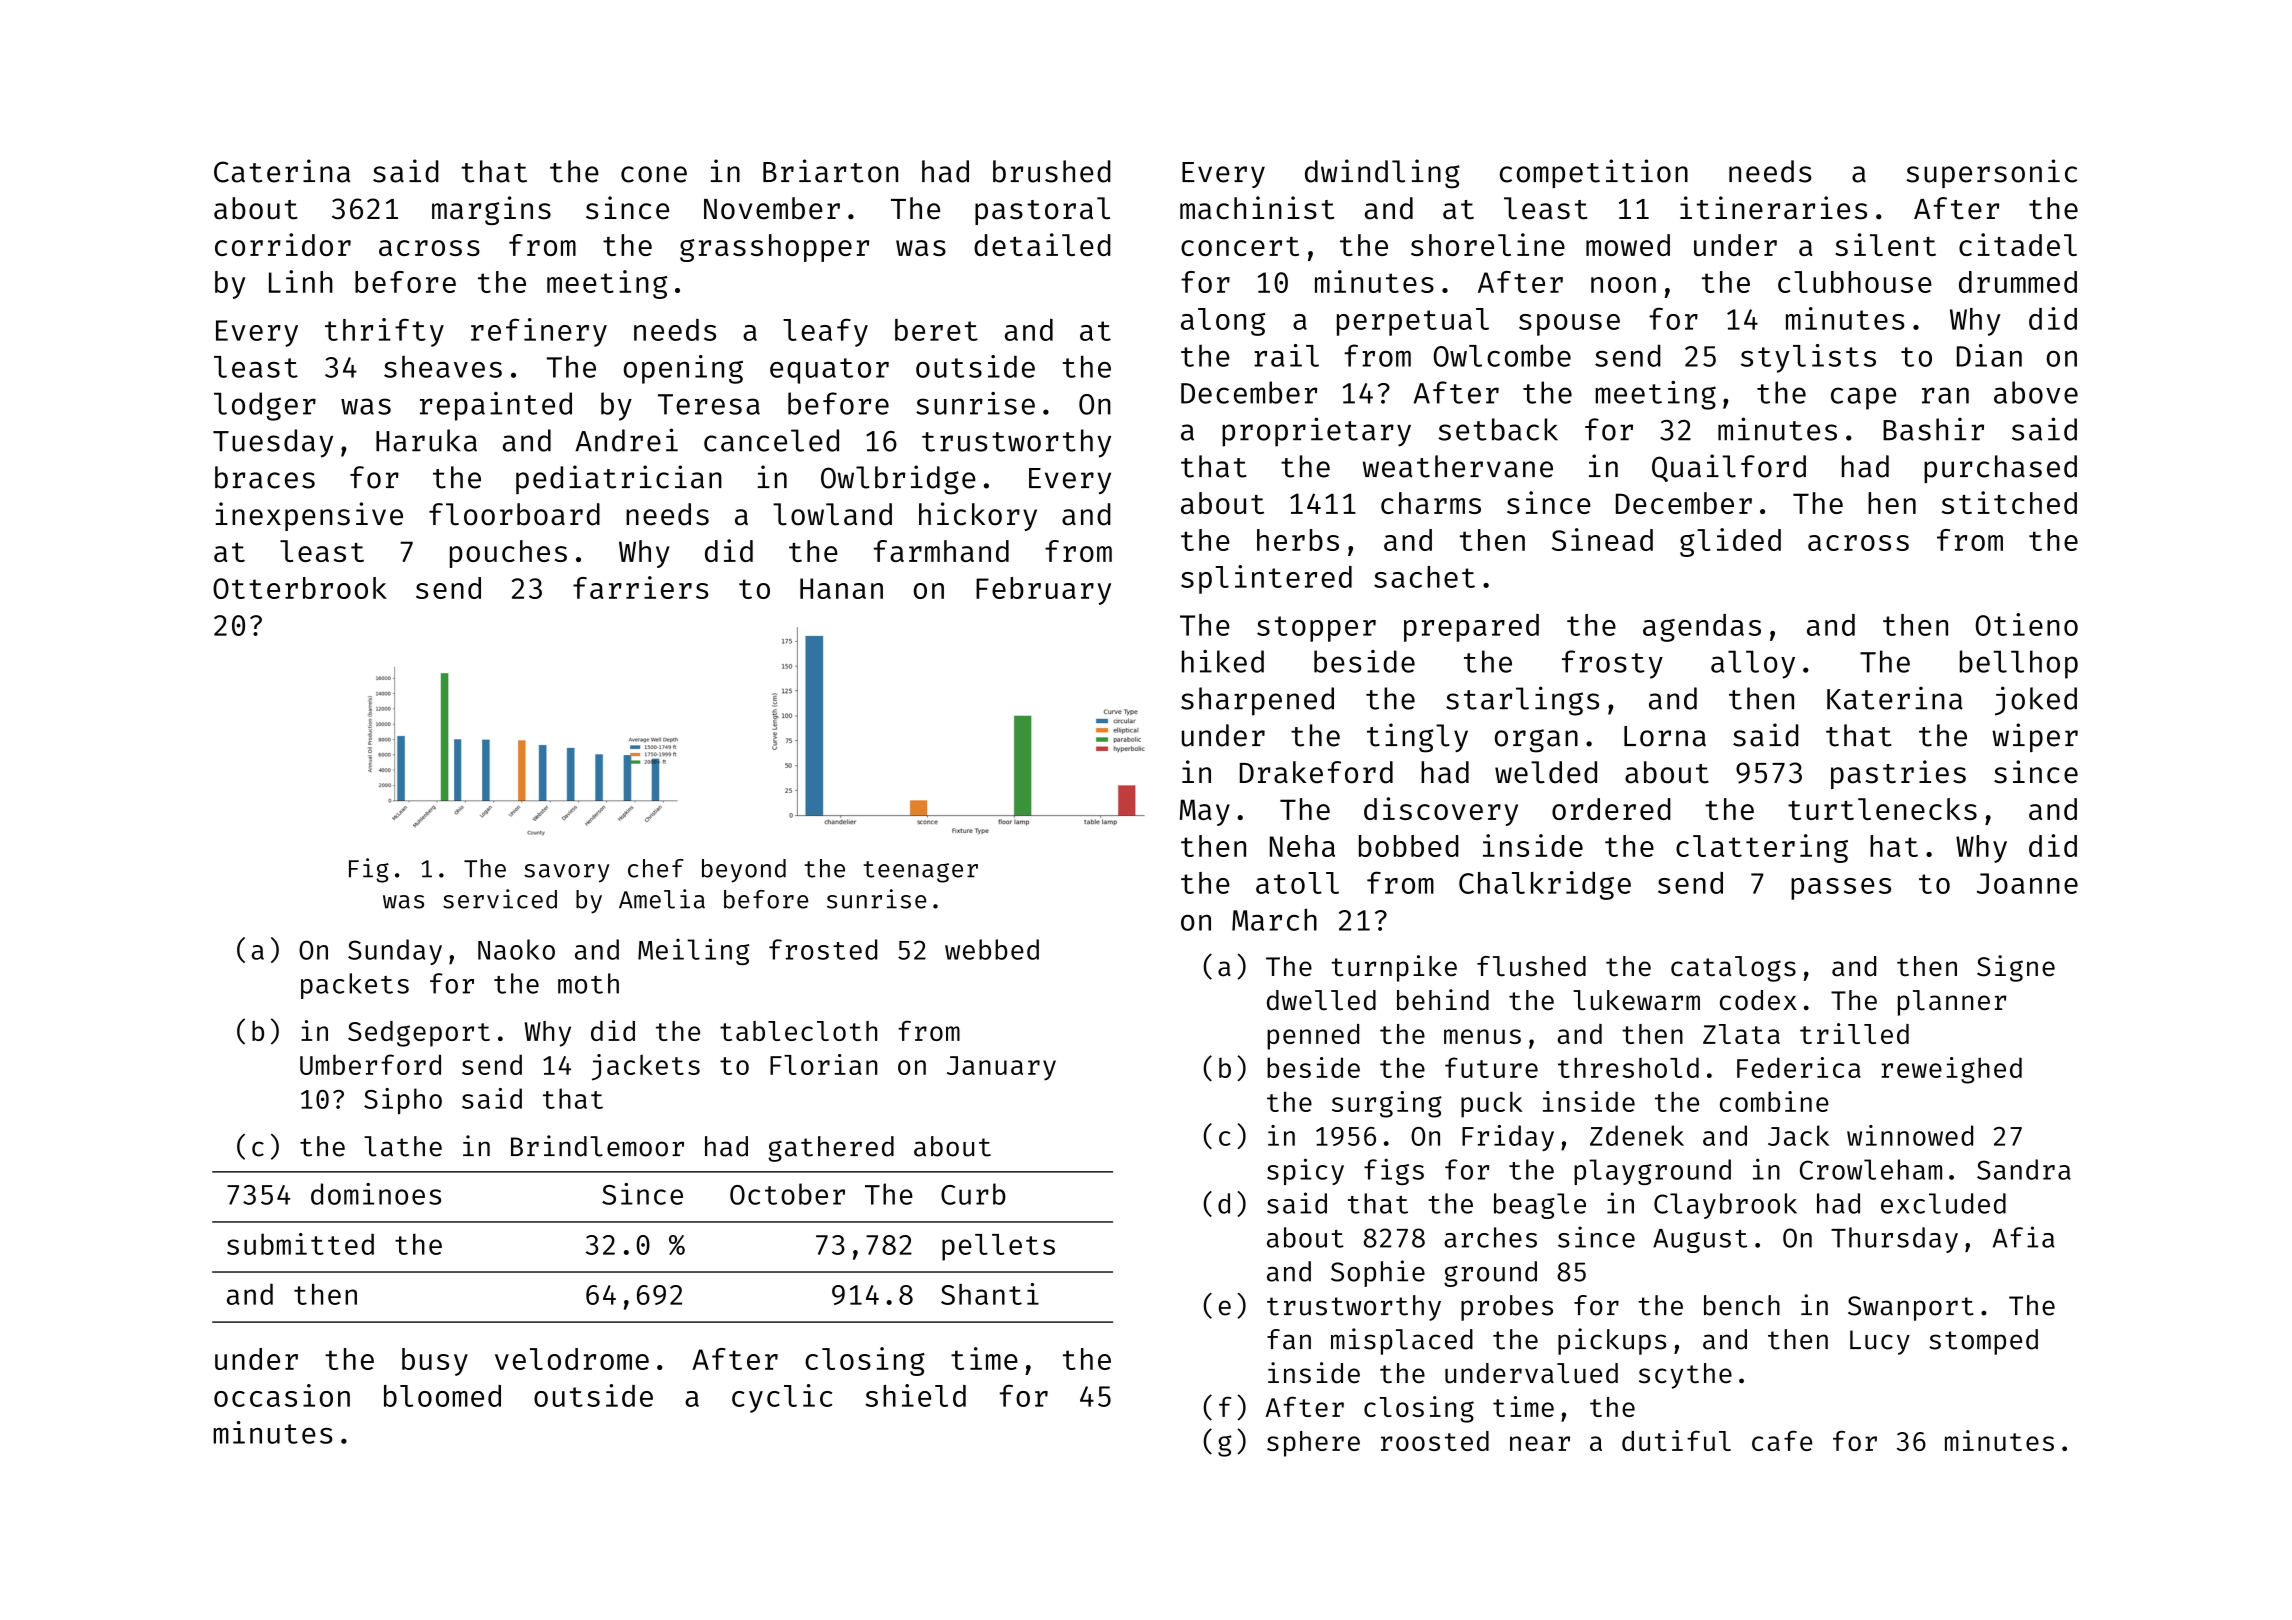  Describe the element at coordinates (1052, 171) in the screenshot. I see `brushed` at that location.
